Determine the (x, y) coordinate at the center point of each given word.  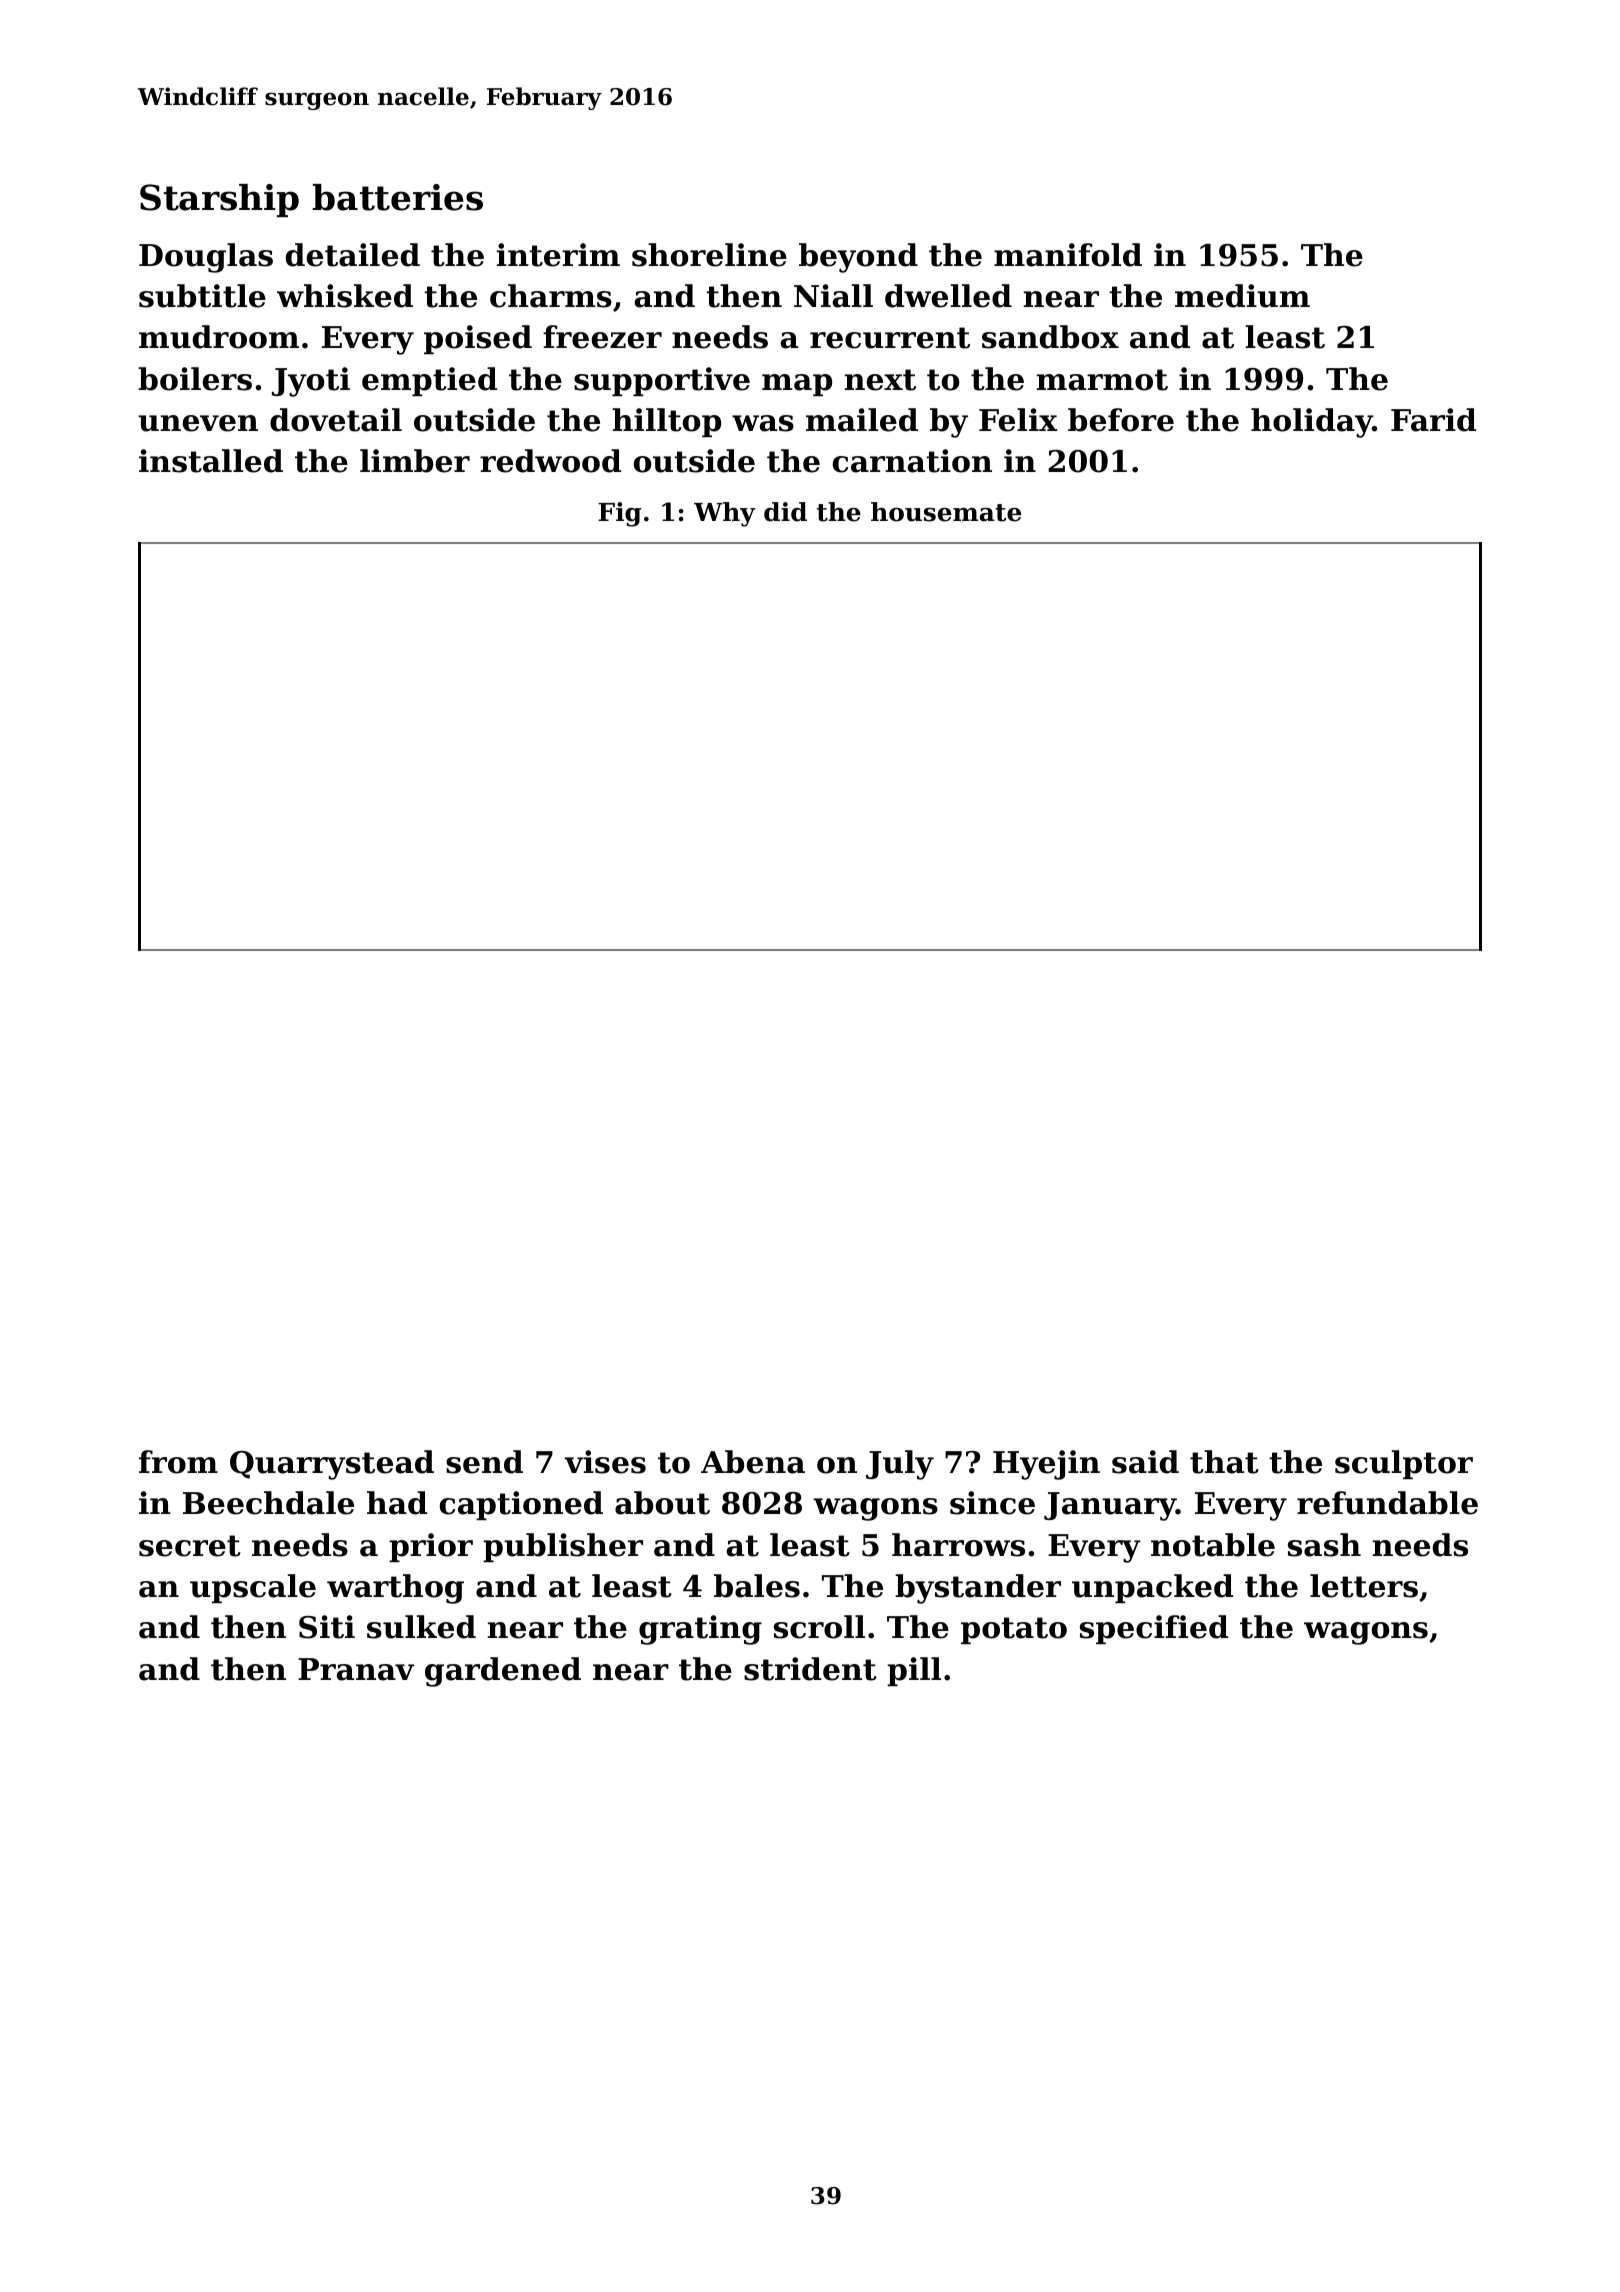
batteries (398, 197)
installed (211, 461)
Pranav (356, 1669)
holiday (1312, 423)
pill (914, 1671)
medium (1242, 296)
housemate (946, 512)
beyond (858, 258)
